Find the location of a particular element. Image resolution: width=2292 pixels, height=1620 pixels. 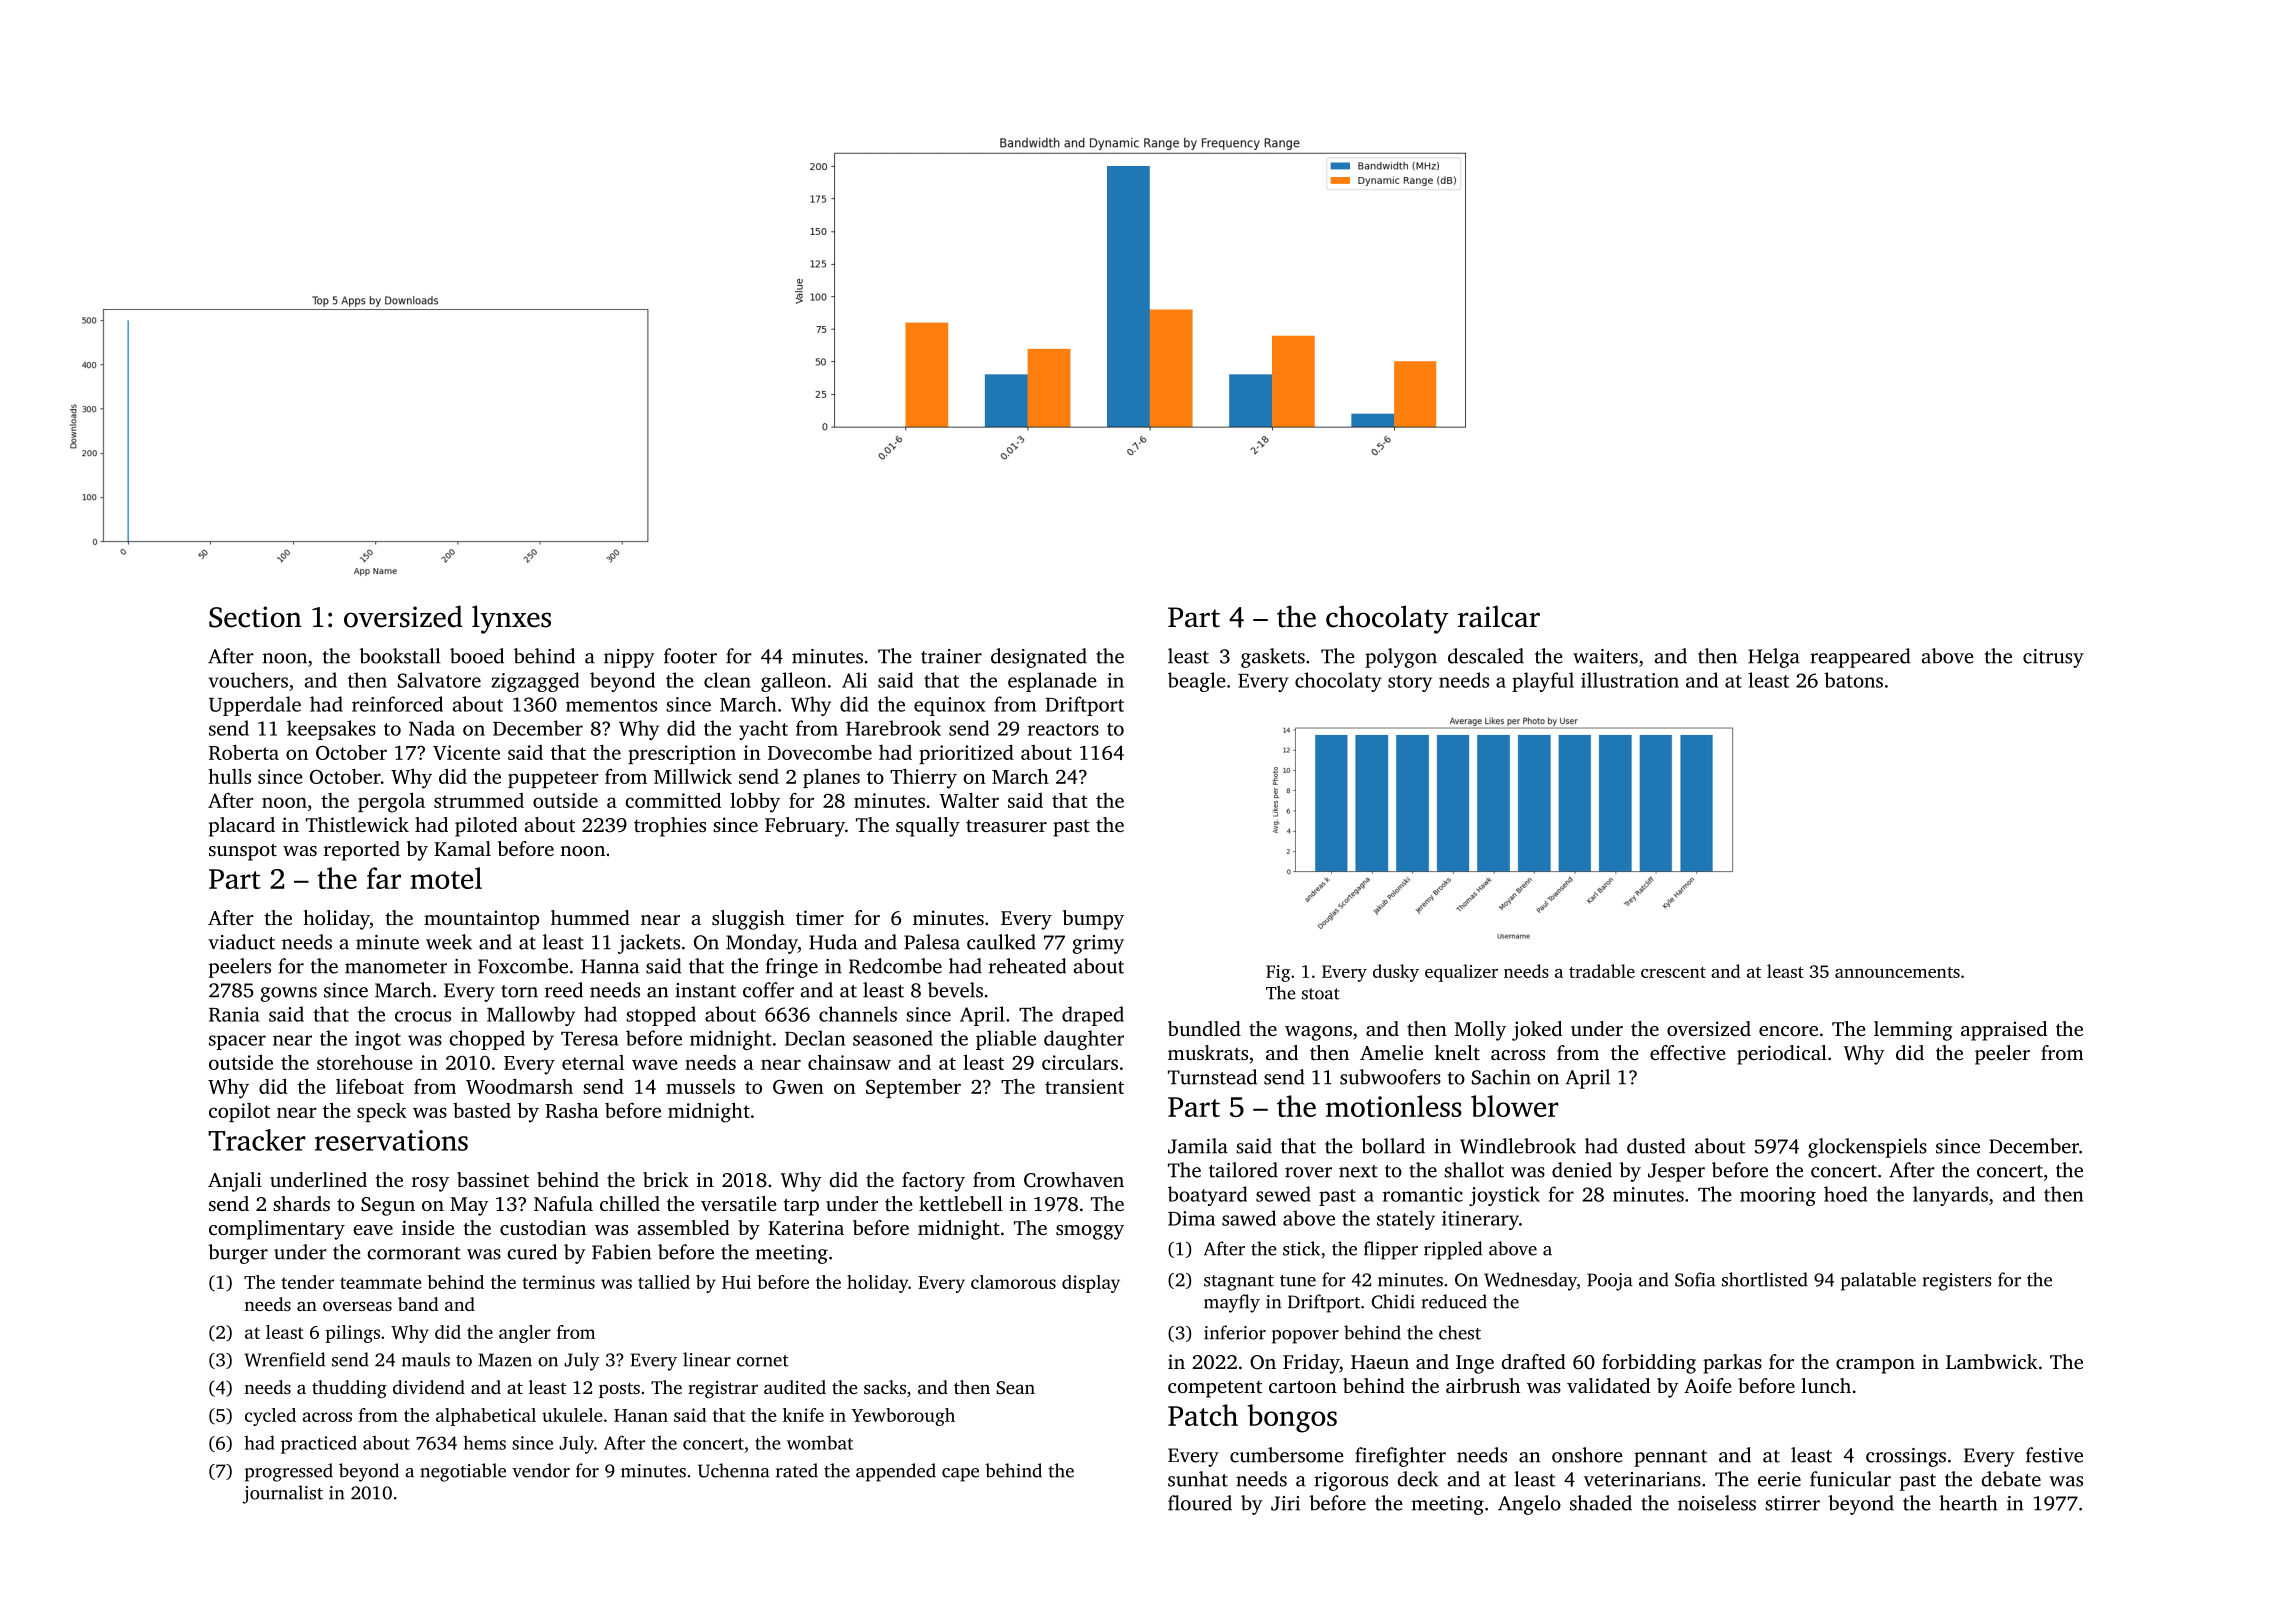

tender is located at coordinates (307, 1282).
